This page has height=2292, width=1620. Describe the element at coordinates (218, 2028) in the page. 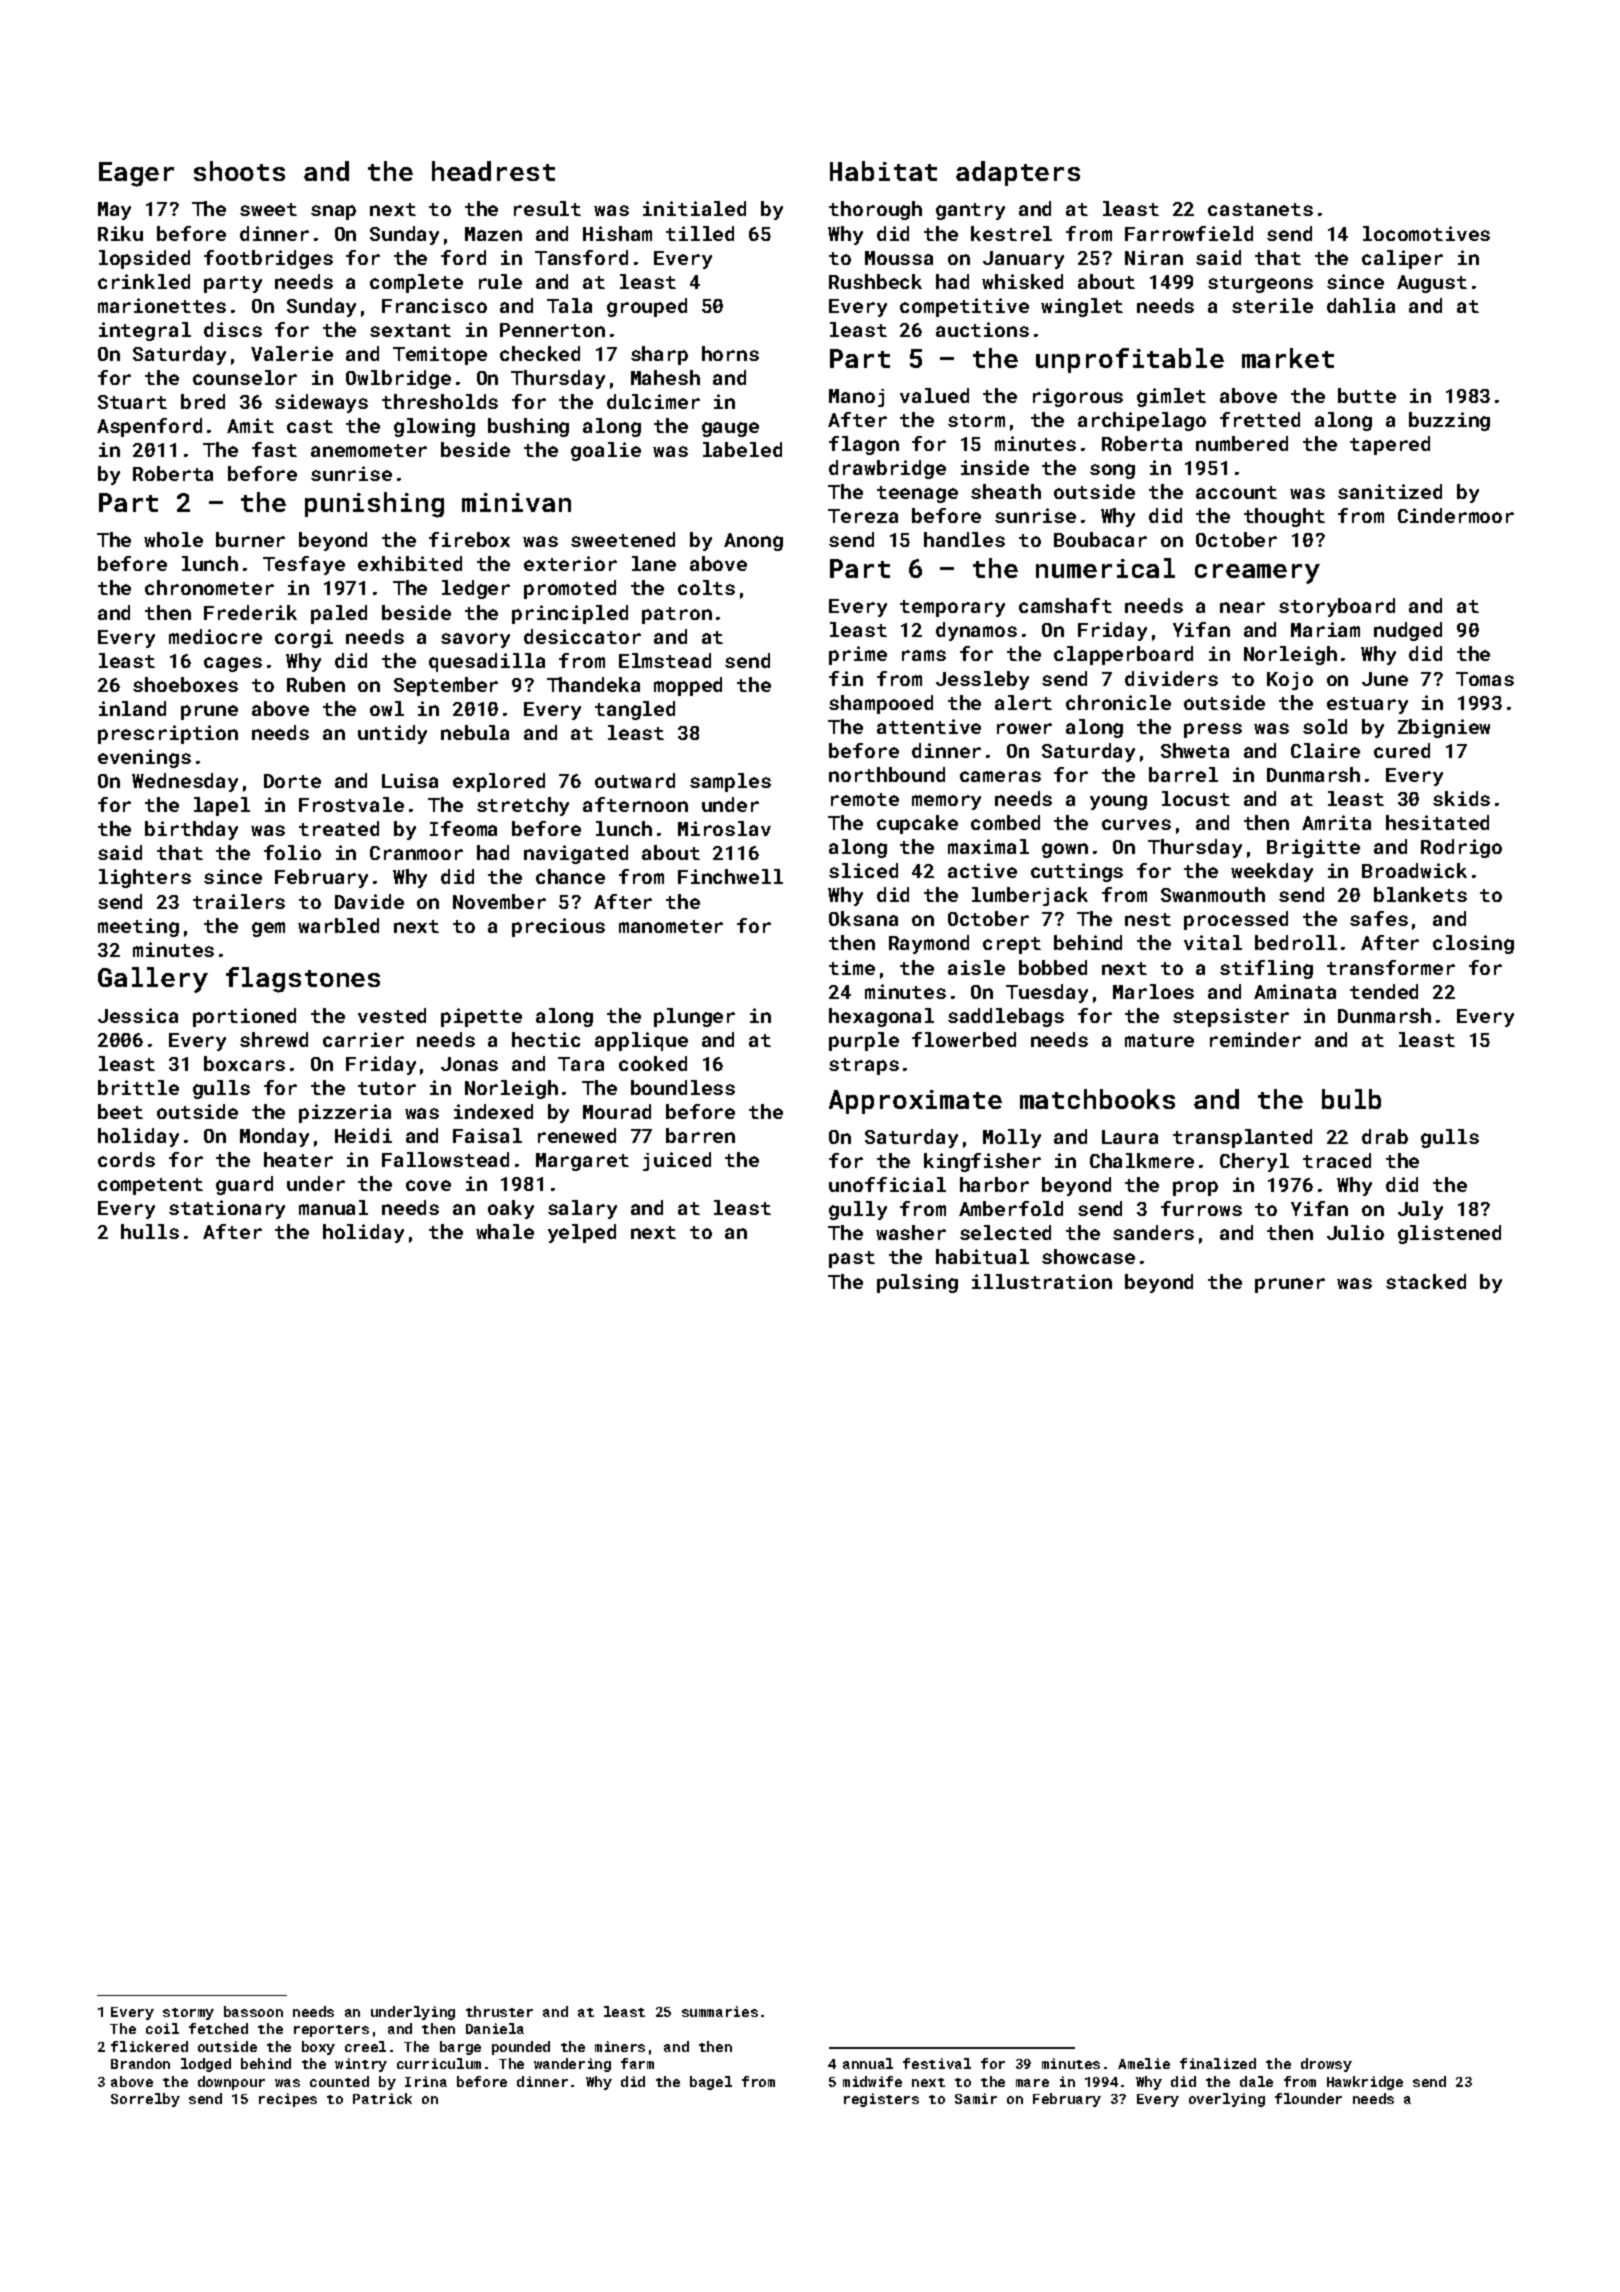

I see `fetched` at that location.
